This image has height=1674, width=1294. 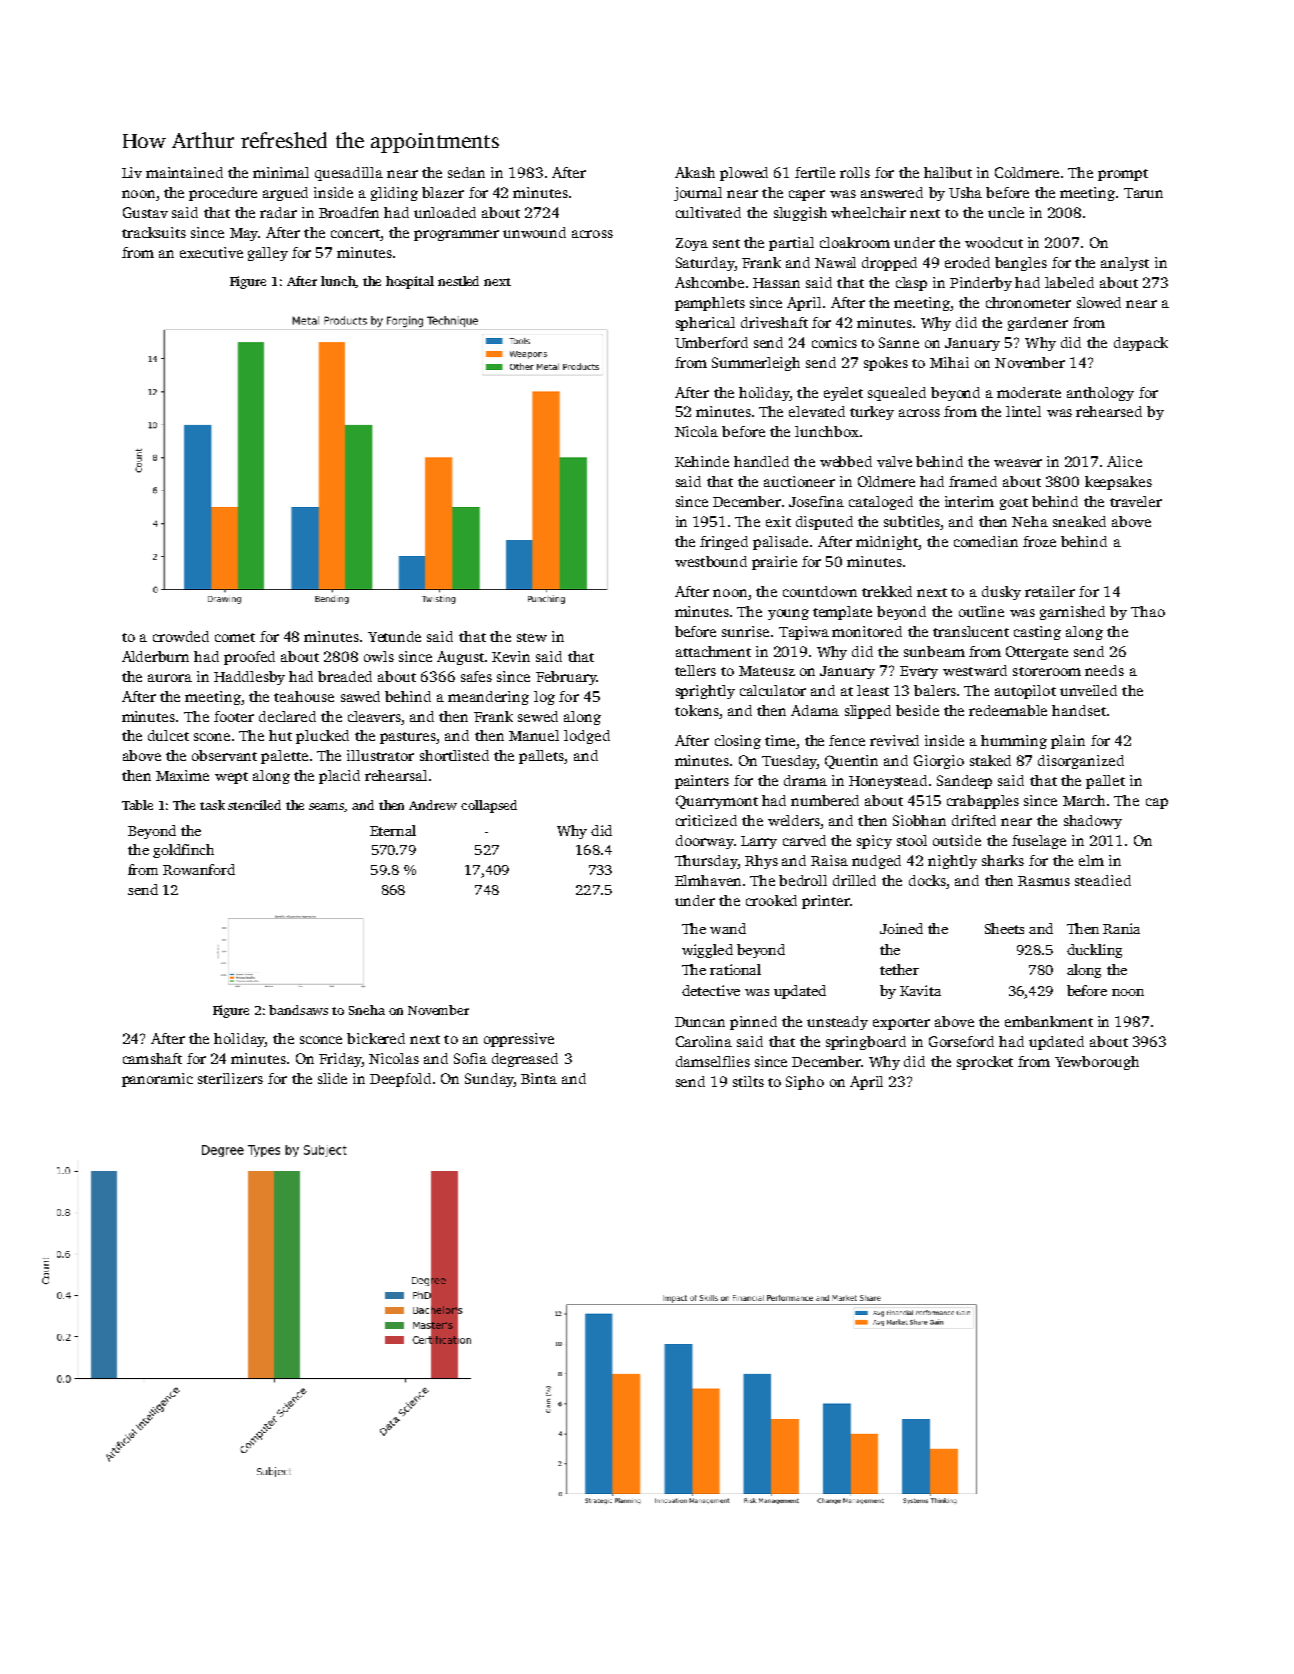 What do you see at coordinates (230, 1078) in the image?
I see `sterilizers` at bounding box center [230, 1078].
